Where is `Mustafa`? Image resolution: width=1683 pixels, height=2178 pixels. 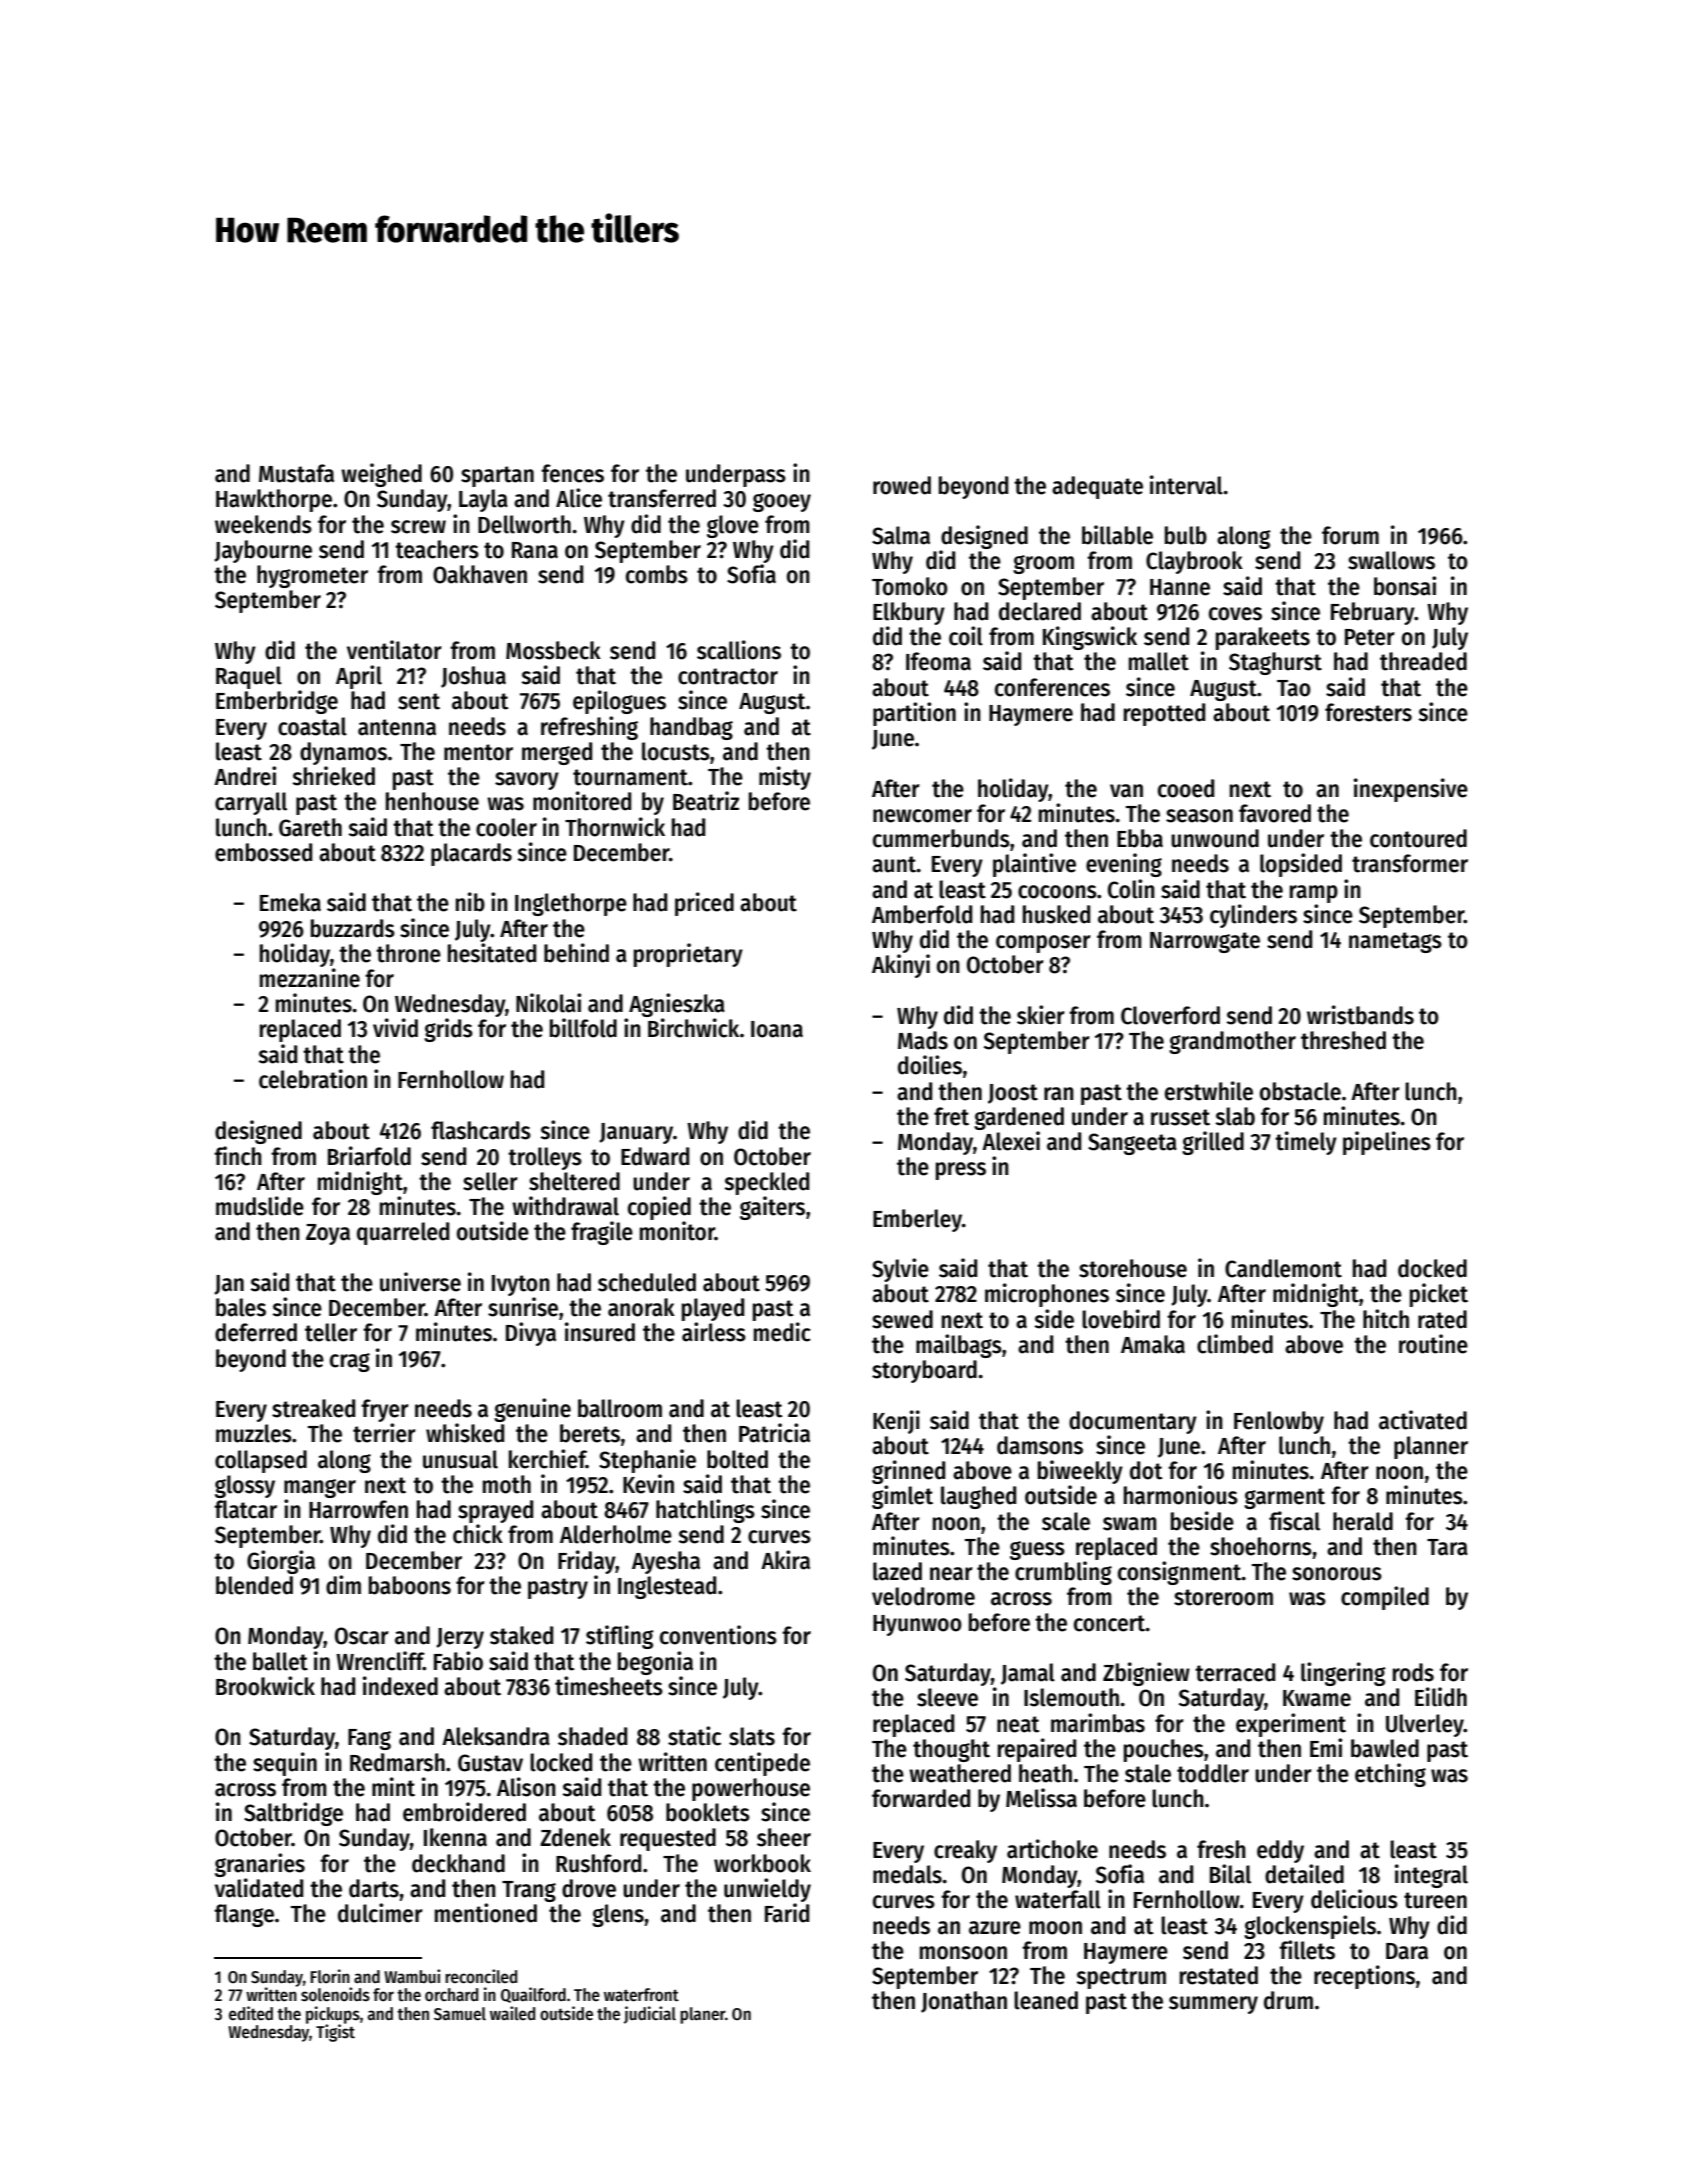 Mustafa is located at coordinates (296, 473).
